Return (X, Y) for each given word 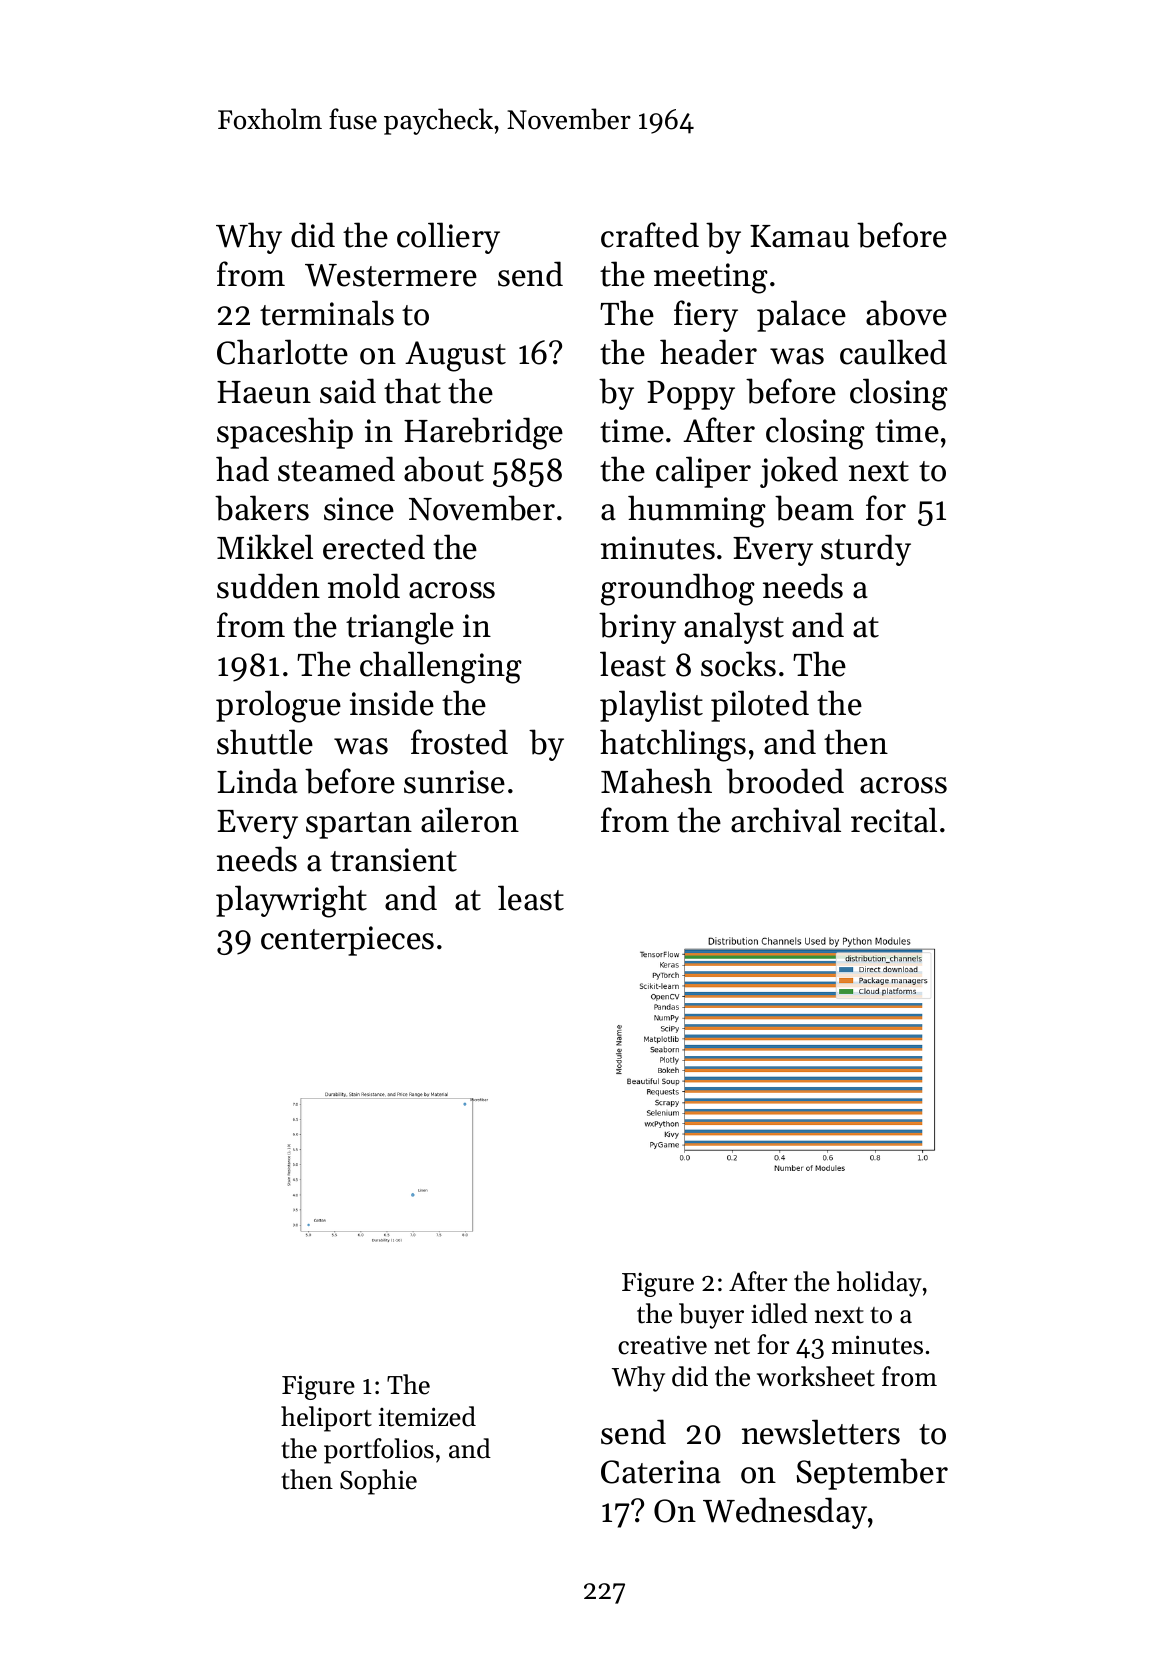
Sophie (378, 1482)
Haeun (264, 392)
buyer (711, 1316)
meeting (711, 278)
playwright (291, 901)
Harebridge (483, 433)
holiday (879, 1284)
